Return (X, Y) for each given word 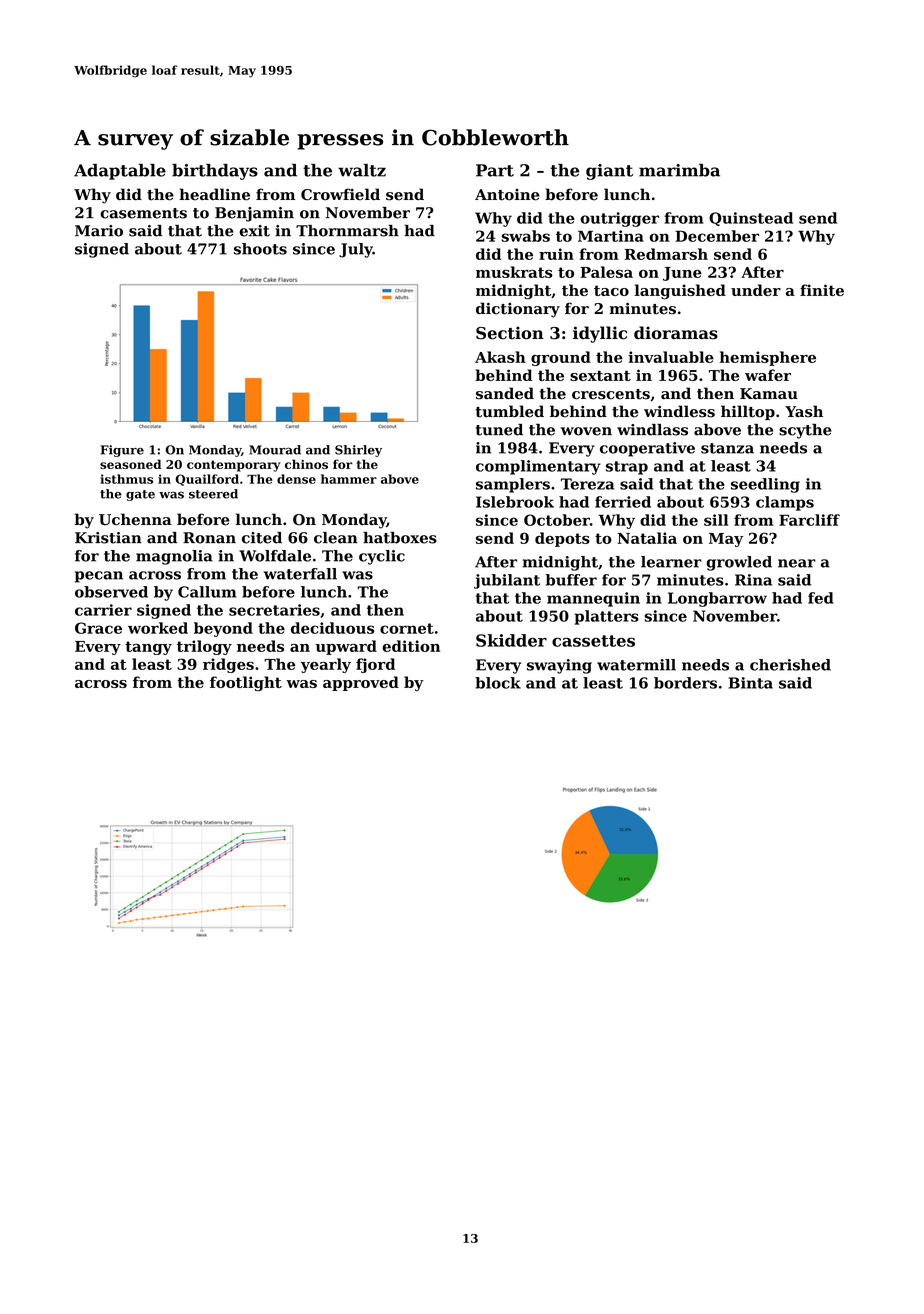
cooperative (647, 449)
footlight (246, 683)
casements (143, 213)
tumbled (509, 411)
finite (822, 290)
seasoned (130, 464)
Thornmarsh (347, 231)
